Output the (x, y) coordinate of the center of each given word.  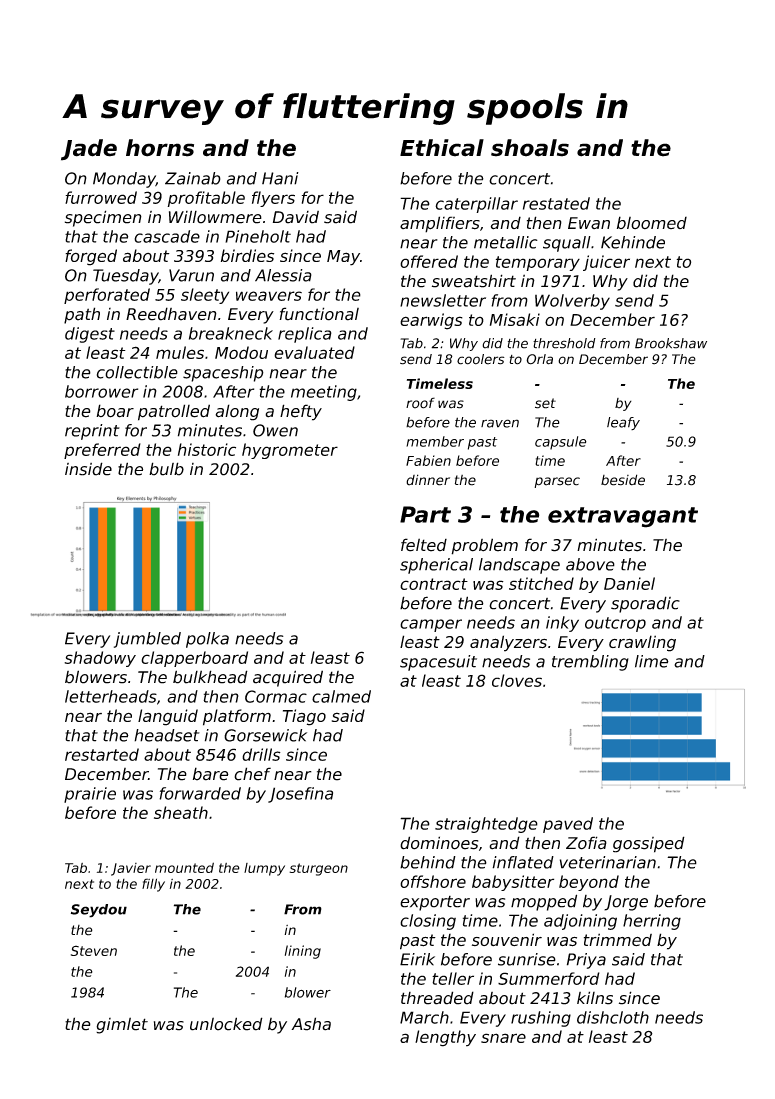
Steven (94, 950)
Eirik (417, 959)
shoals (530, 148)
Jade (89, 150)
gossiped (649, 844)
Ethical (442, 148)
